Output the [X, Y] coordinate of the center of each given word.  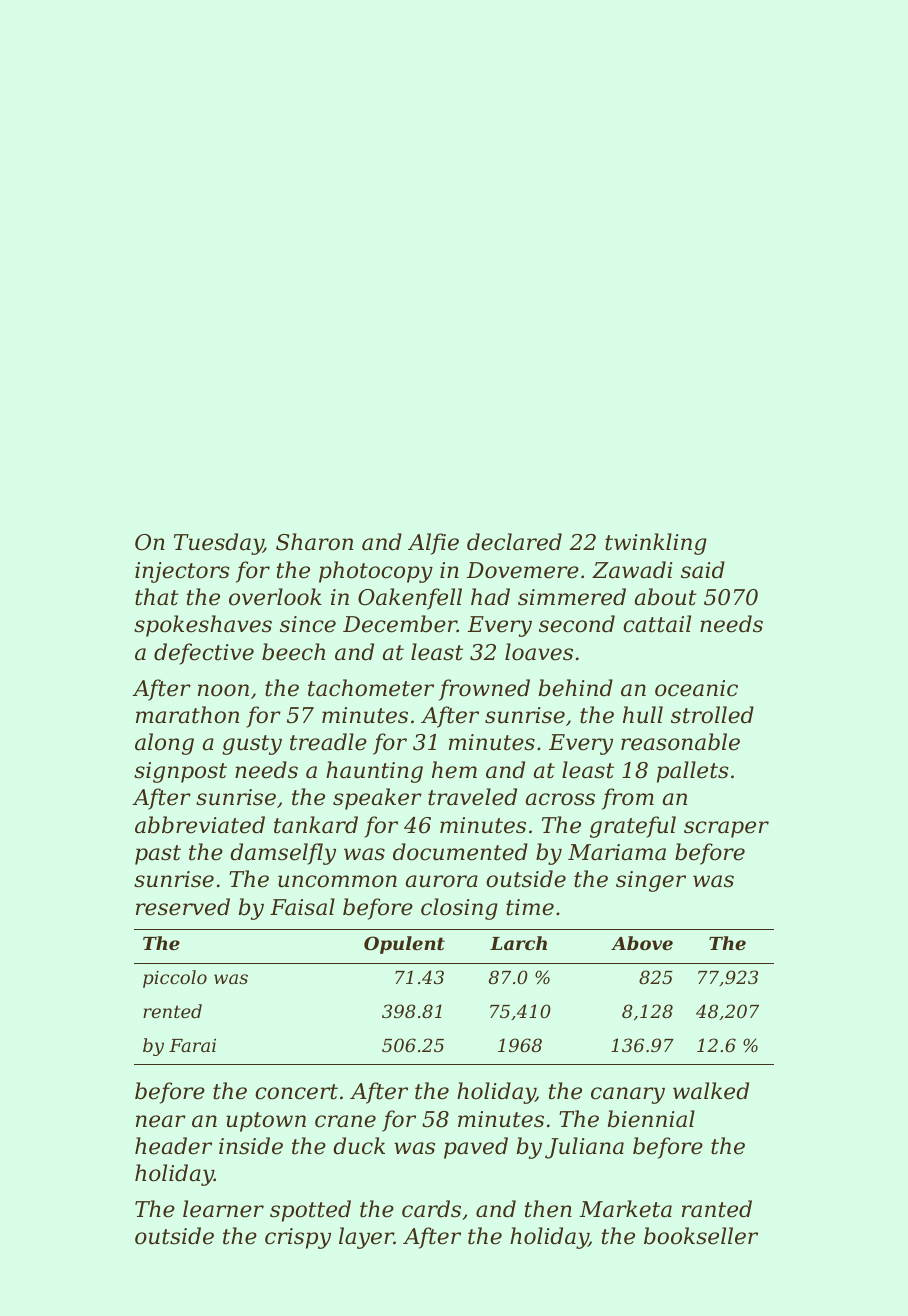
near [161, 1121]
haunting [374, 772]
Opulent [404, 945]
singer [651, 881]
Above [642, 943]
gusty [252, 745]
